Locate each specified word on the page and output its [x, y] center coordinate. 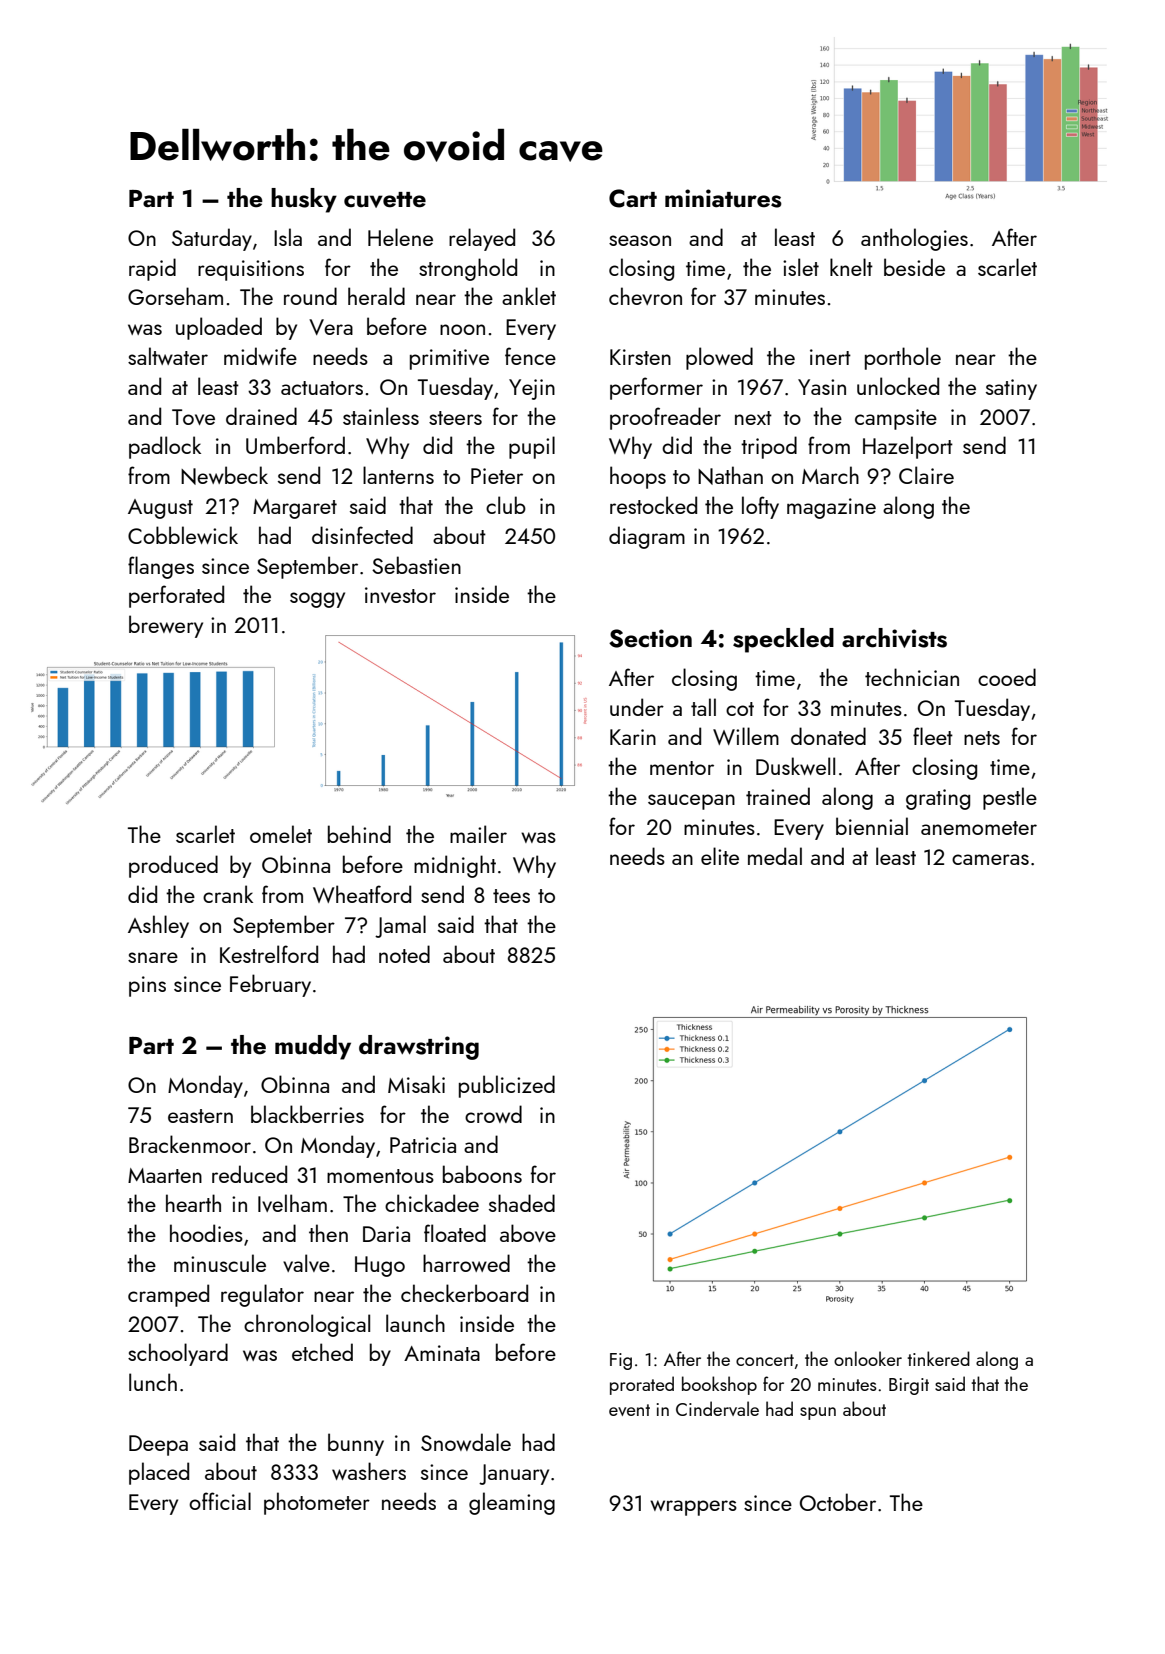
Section [650, 638]
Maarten [165, 1175]
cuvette [385, 200]
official [220, 1501]
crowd [493, 1114]
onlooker [868, 1358]
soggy [317, 600]
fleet [933, 736]
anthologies [914, 239]
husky [304, 200]
